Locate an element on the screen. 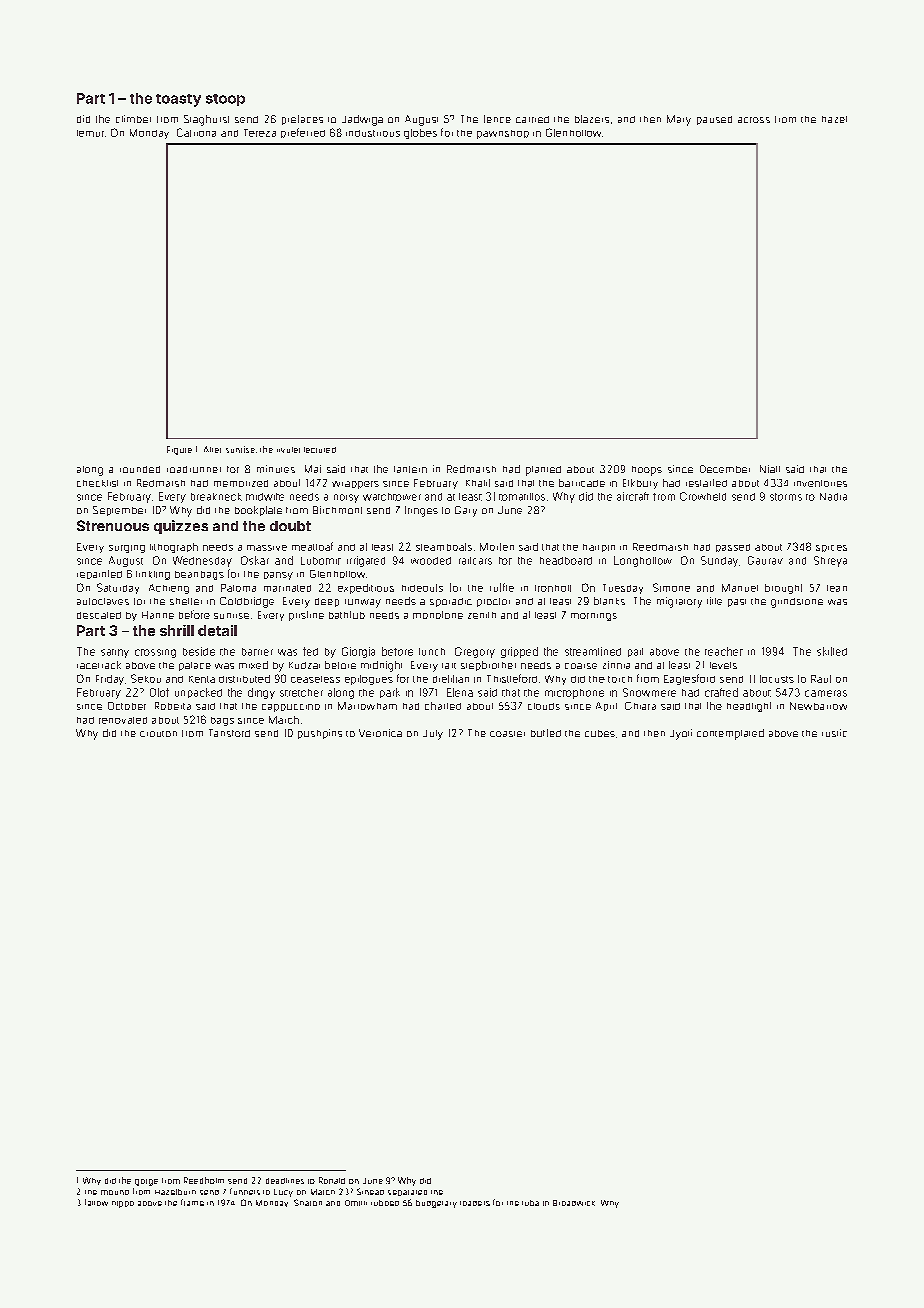  gorge is located at coordinates (146, 1182).
